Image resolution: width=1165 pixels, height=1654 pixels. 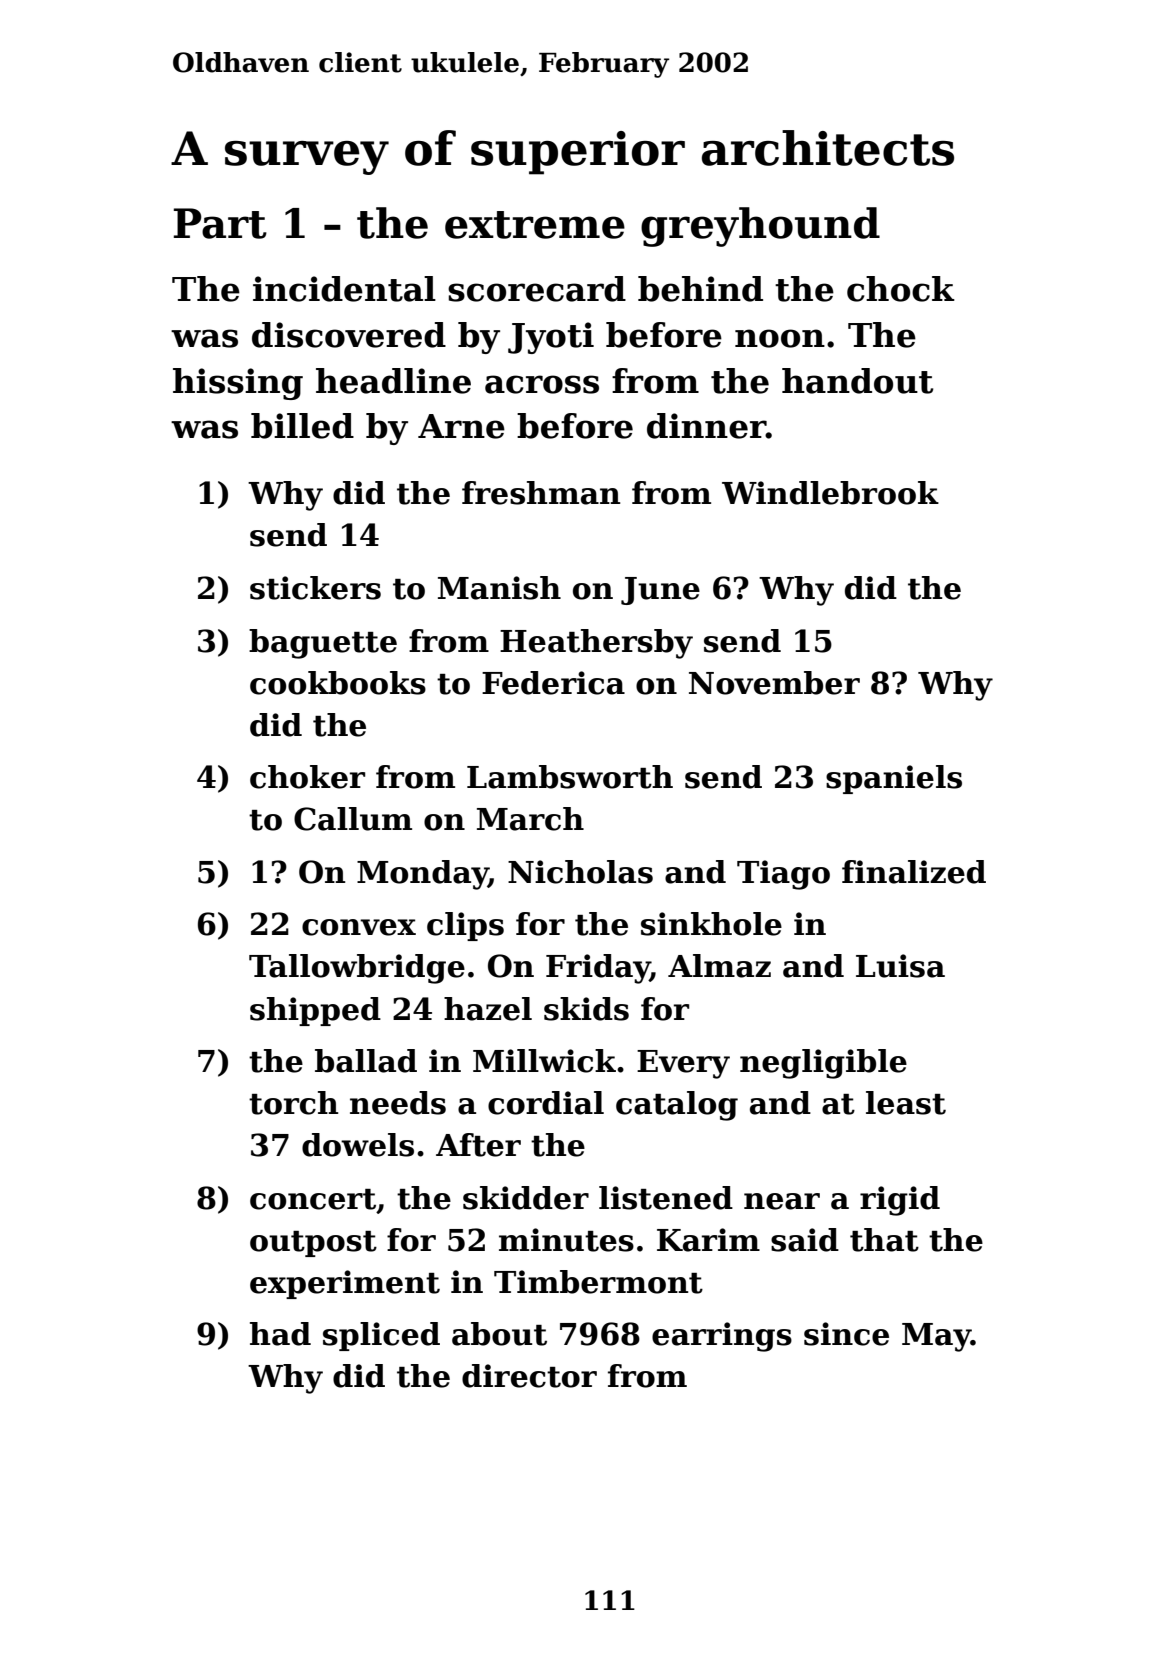 What do you see at coordinates (220, 223) in the screenshot?
I see `Part` at bounding box center [220, 223].
